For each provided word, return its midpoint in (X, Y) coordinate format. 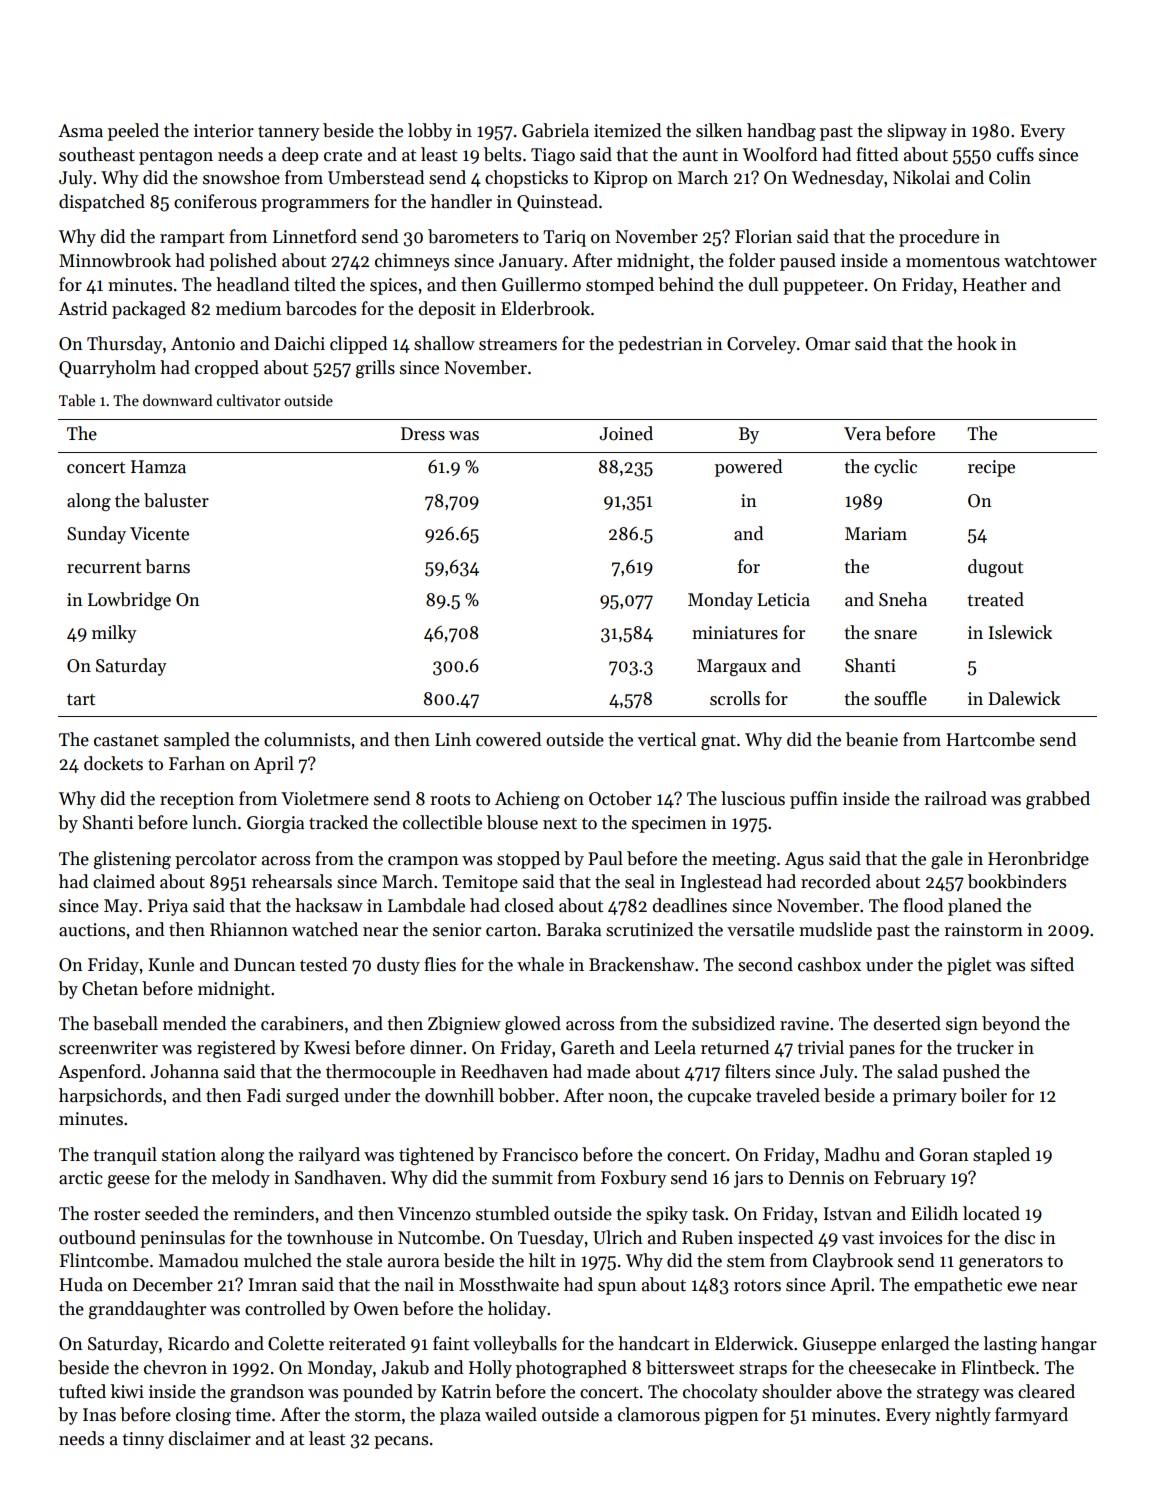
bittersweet (690, 1367)
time (253, 1415)
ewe (1022, 1287)
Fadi (264, 1095)
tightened (436, 1156)
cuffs (1015, 154)
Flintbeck (998, 1367)
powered (748, 468)
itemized (627, 130)
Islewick (1020, 632)
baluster (176, 500)
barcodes (321, 308)
